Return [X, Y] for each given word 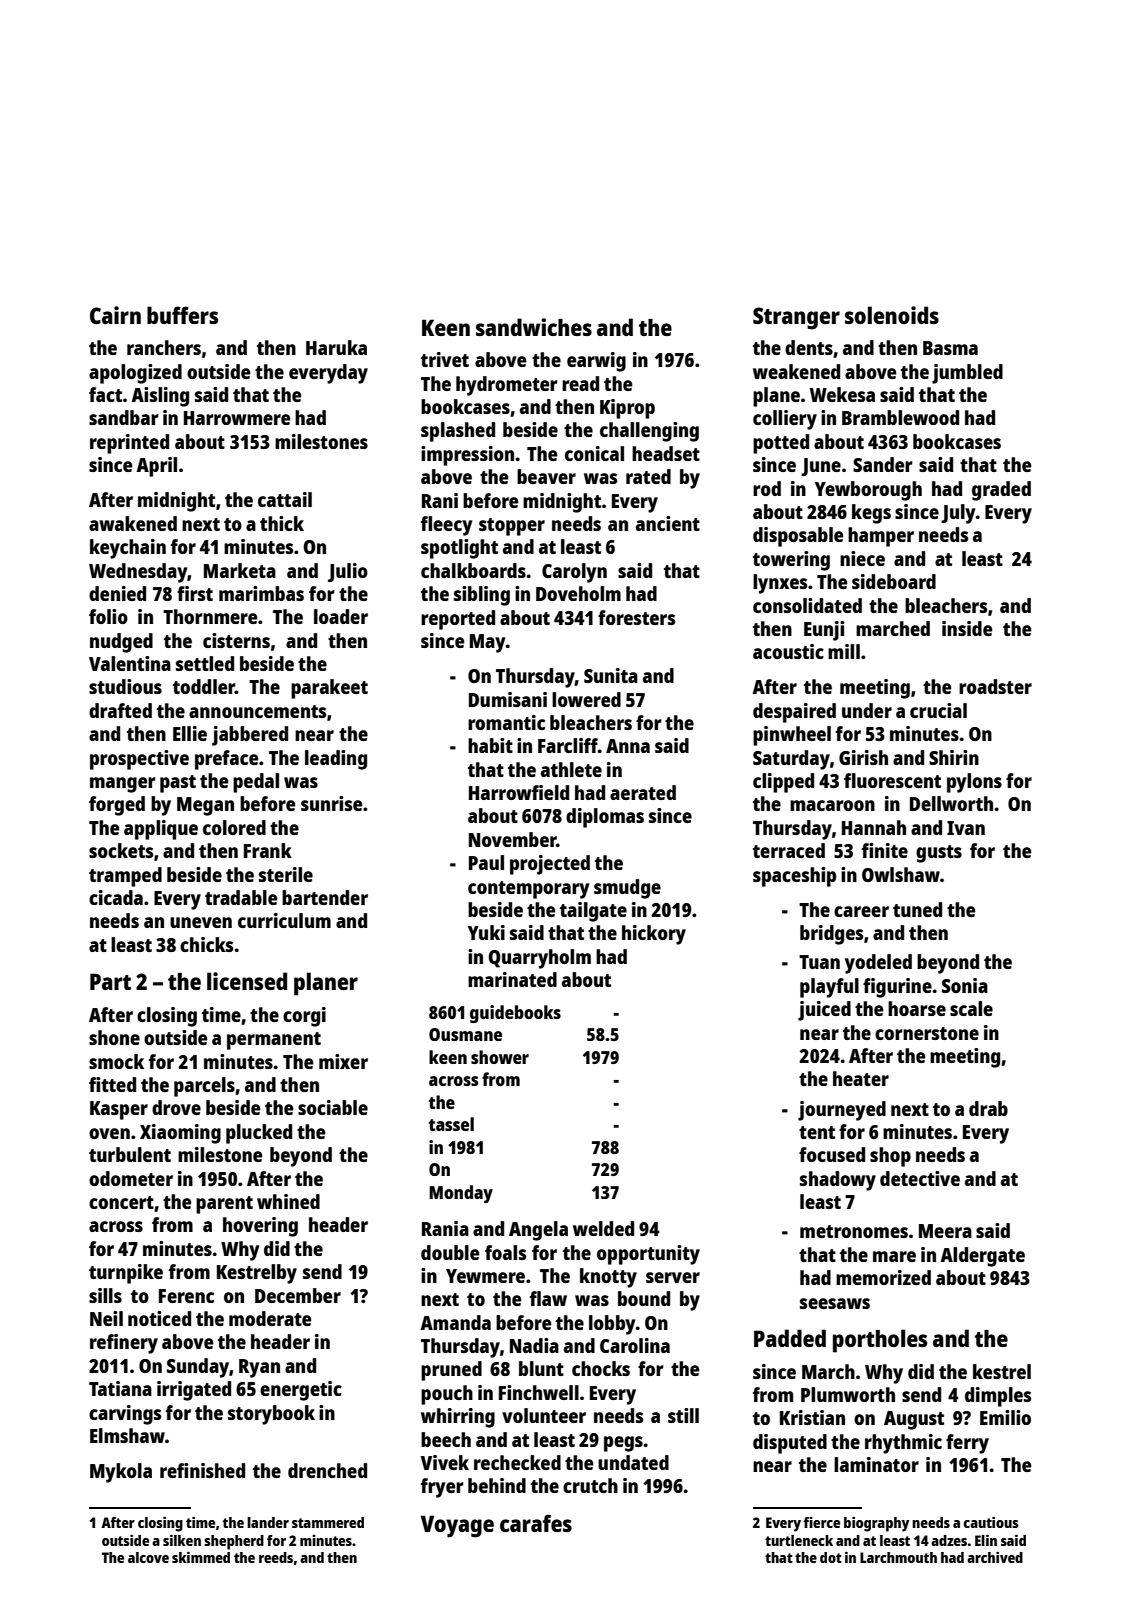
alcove [148, 1557]
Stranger [796, 318]
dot [831, 1557]
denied [117, 593]
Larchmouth [898, 1557]
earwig [596, 362]
